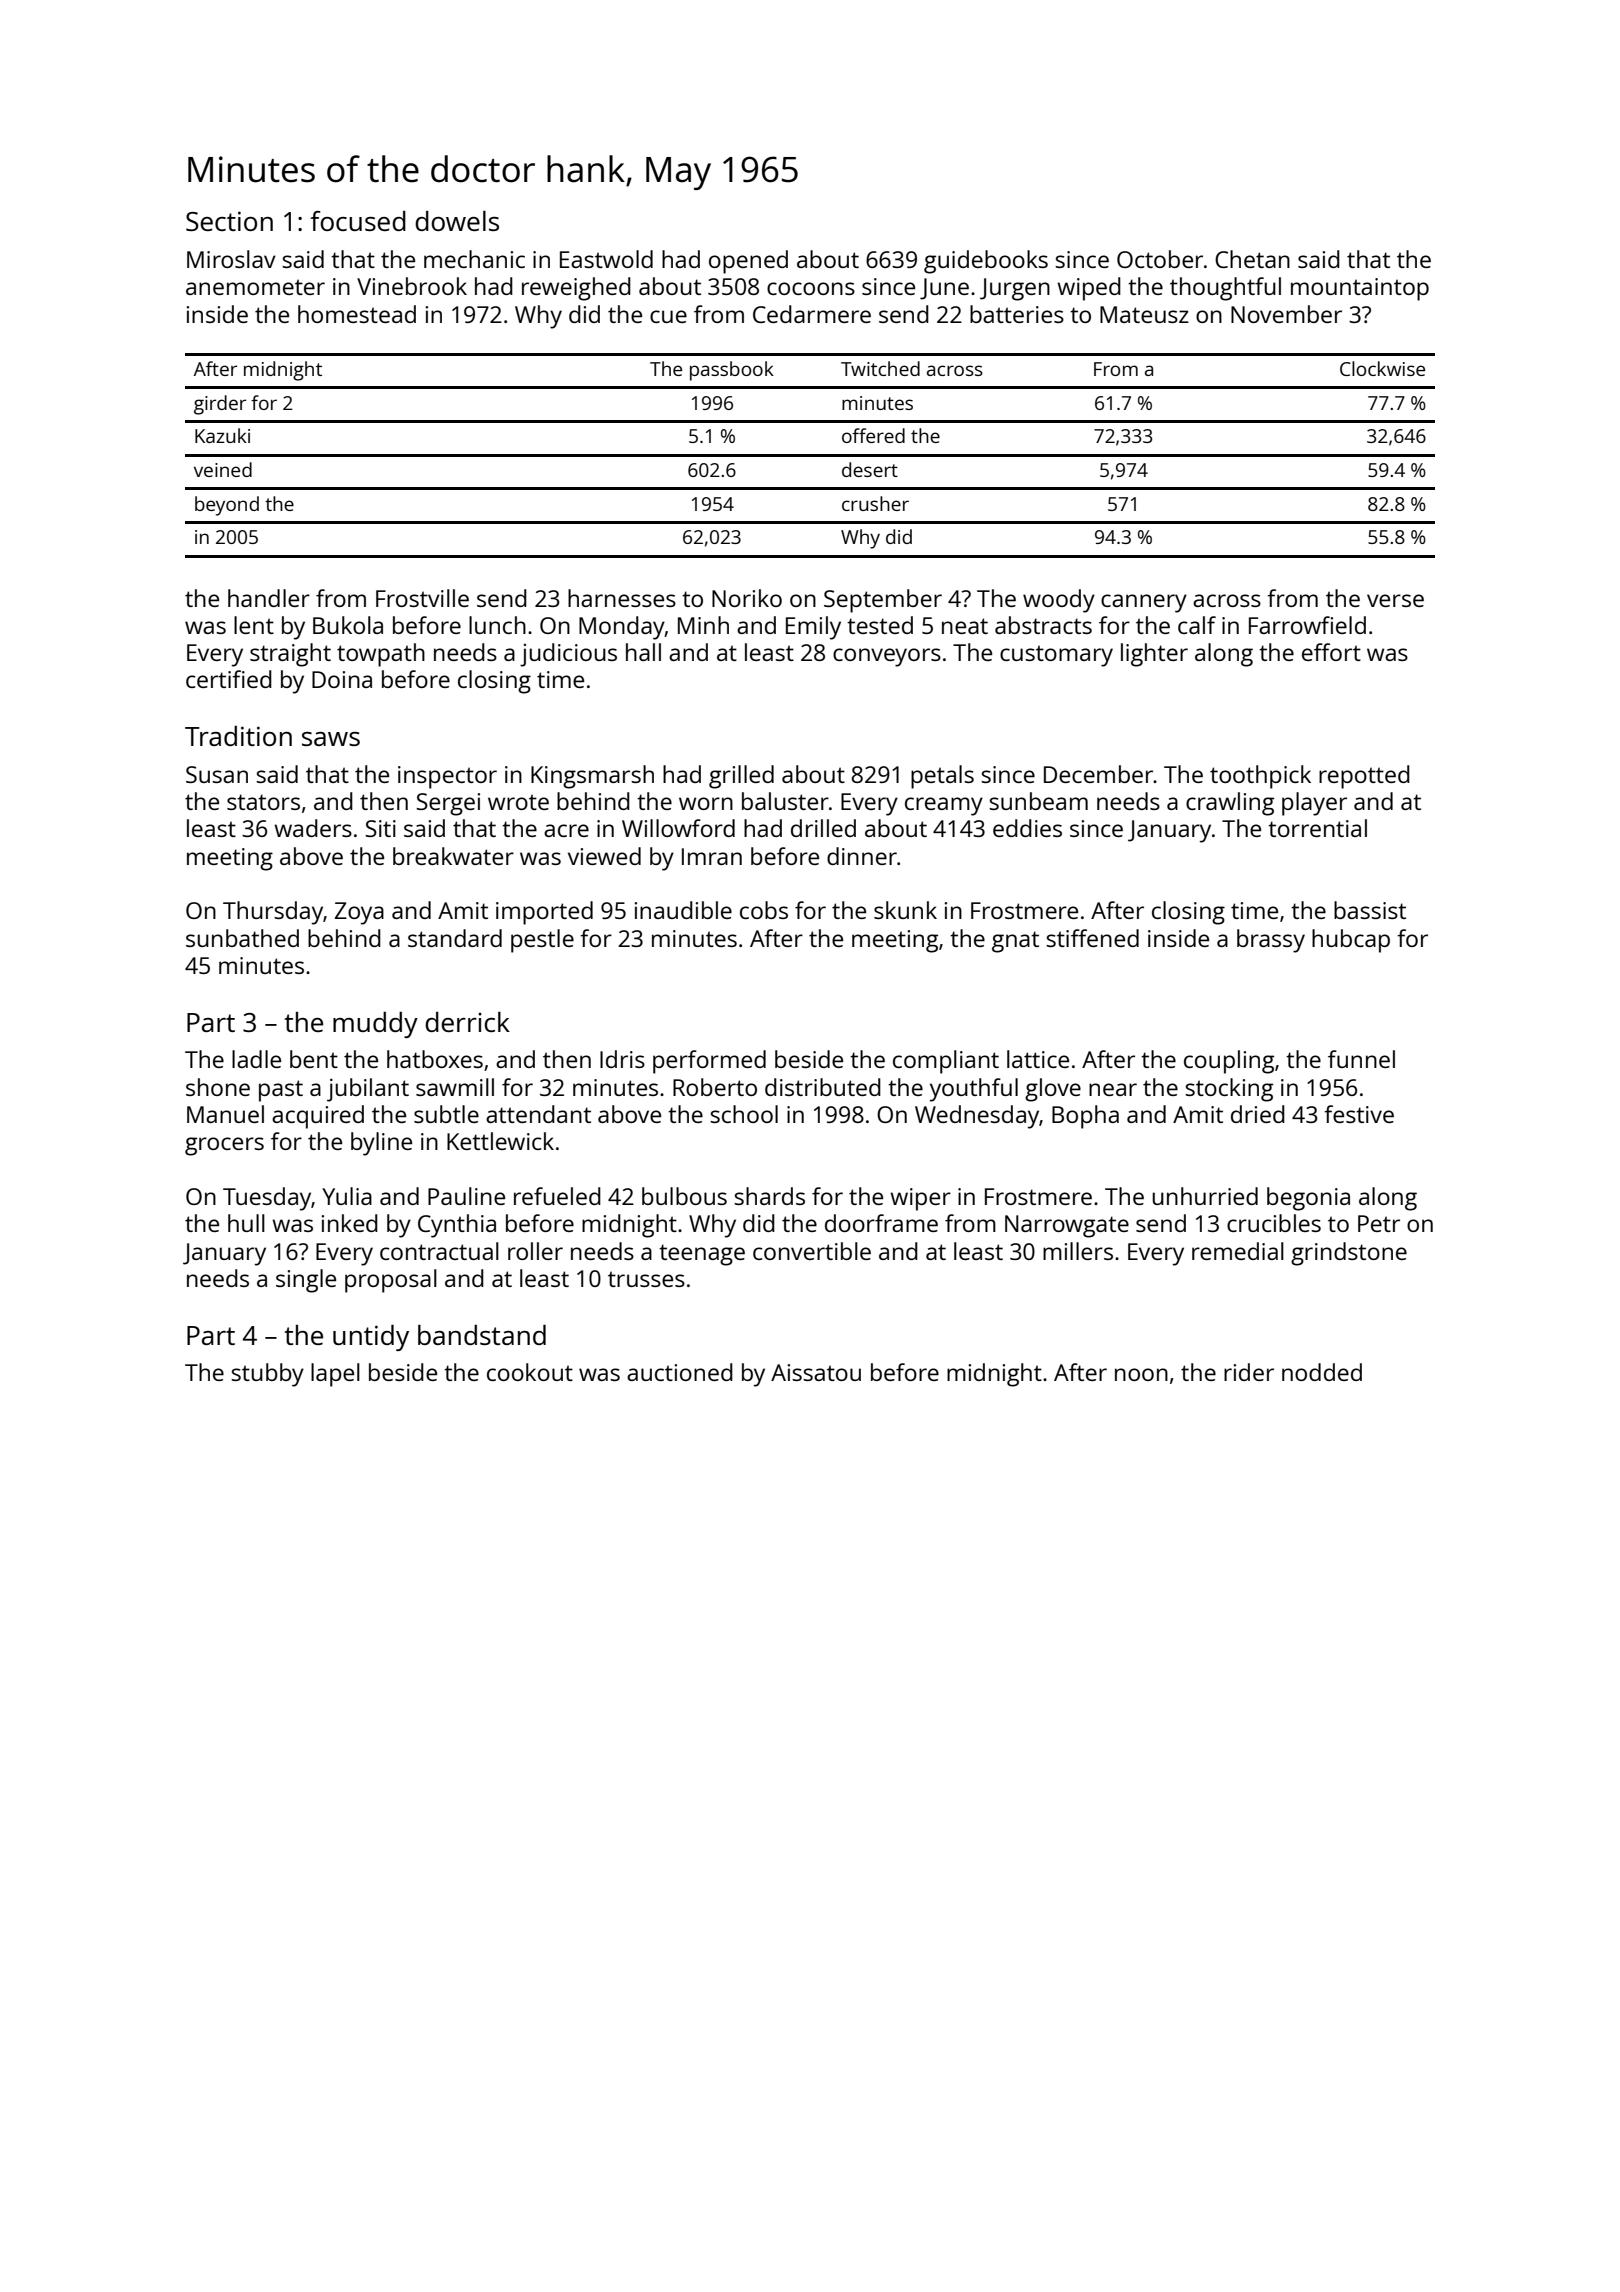  What do you see at coordinates (267, 1375) in the screenshot?
I see `stubby` at bounding box center [267, 1375].
